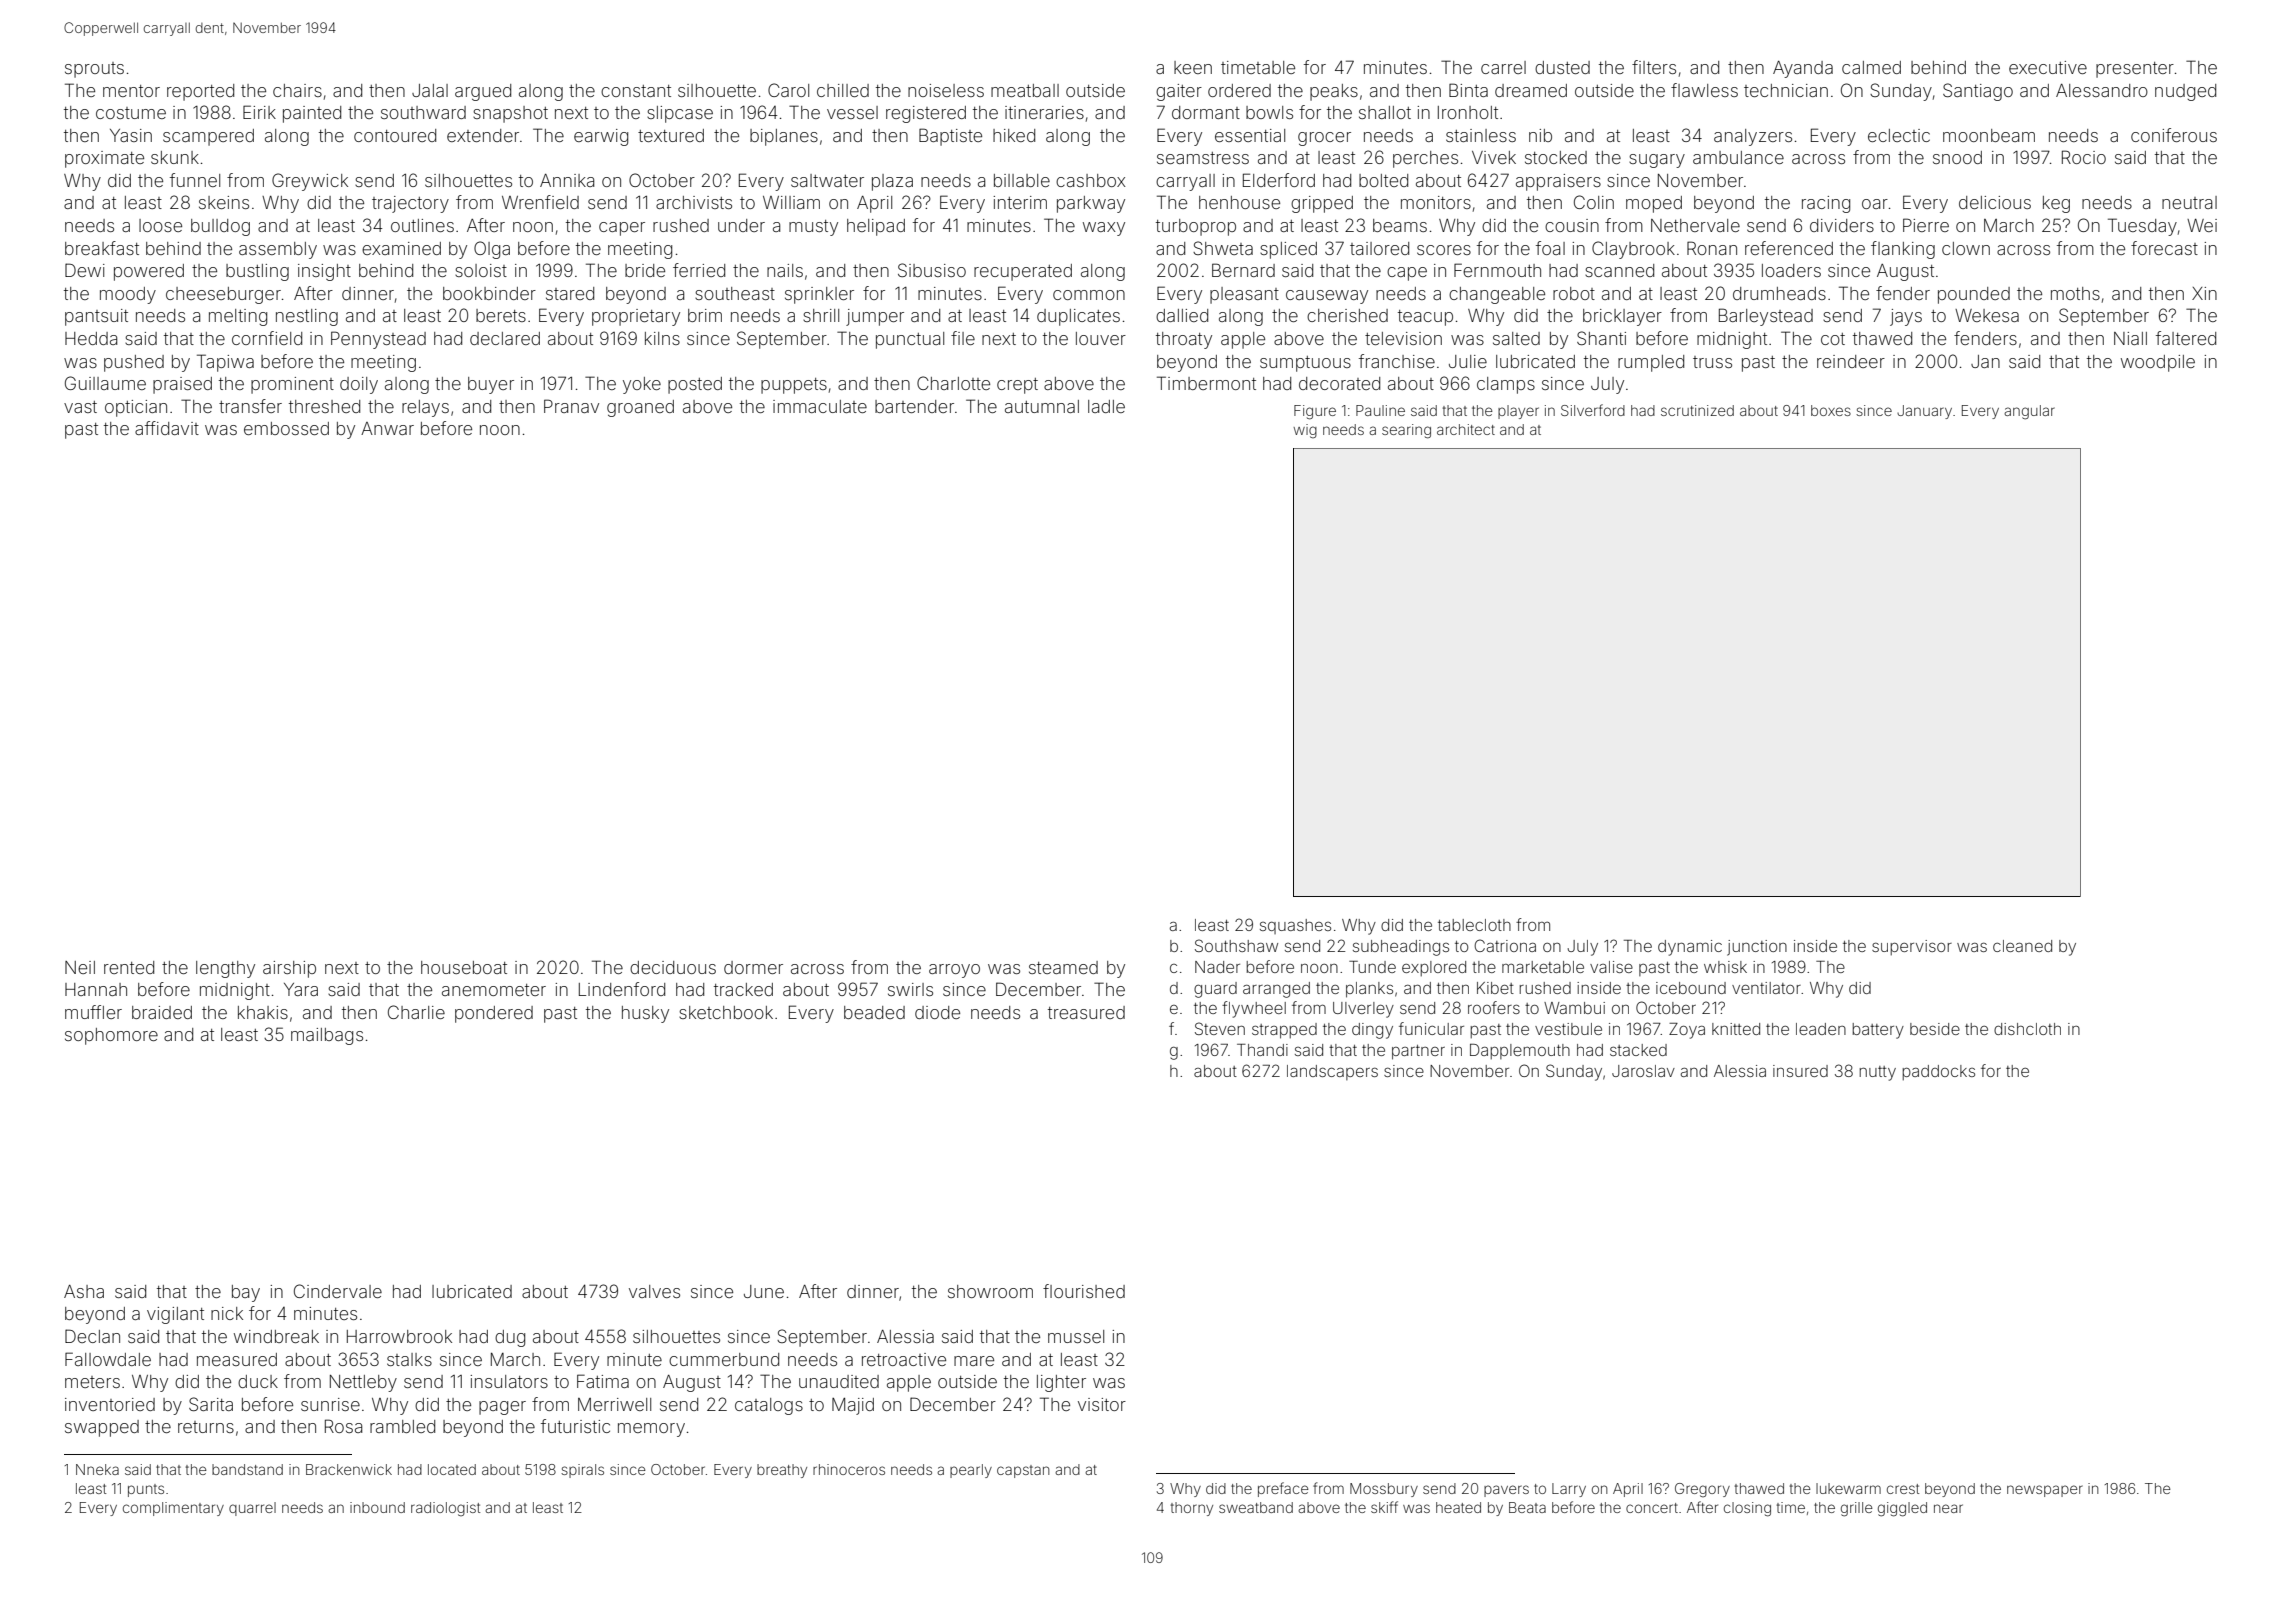 This image has width=2282, height=1614. What do you see at coordinates (464, 967) in the image?
I see `houseboat` at bounding box center [464, 967].
